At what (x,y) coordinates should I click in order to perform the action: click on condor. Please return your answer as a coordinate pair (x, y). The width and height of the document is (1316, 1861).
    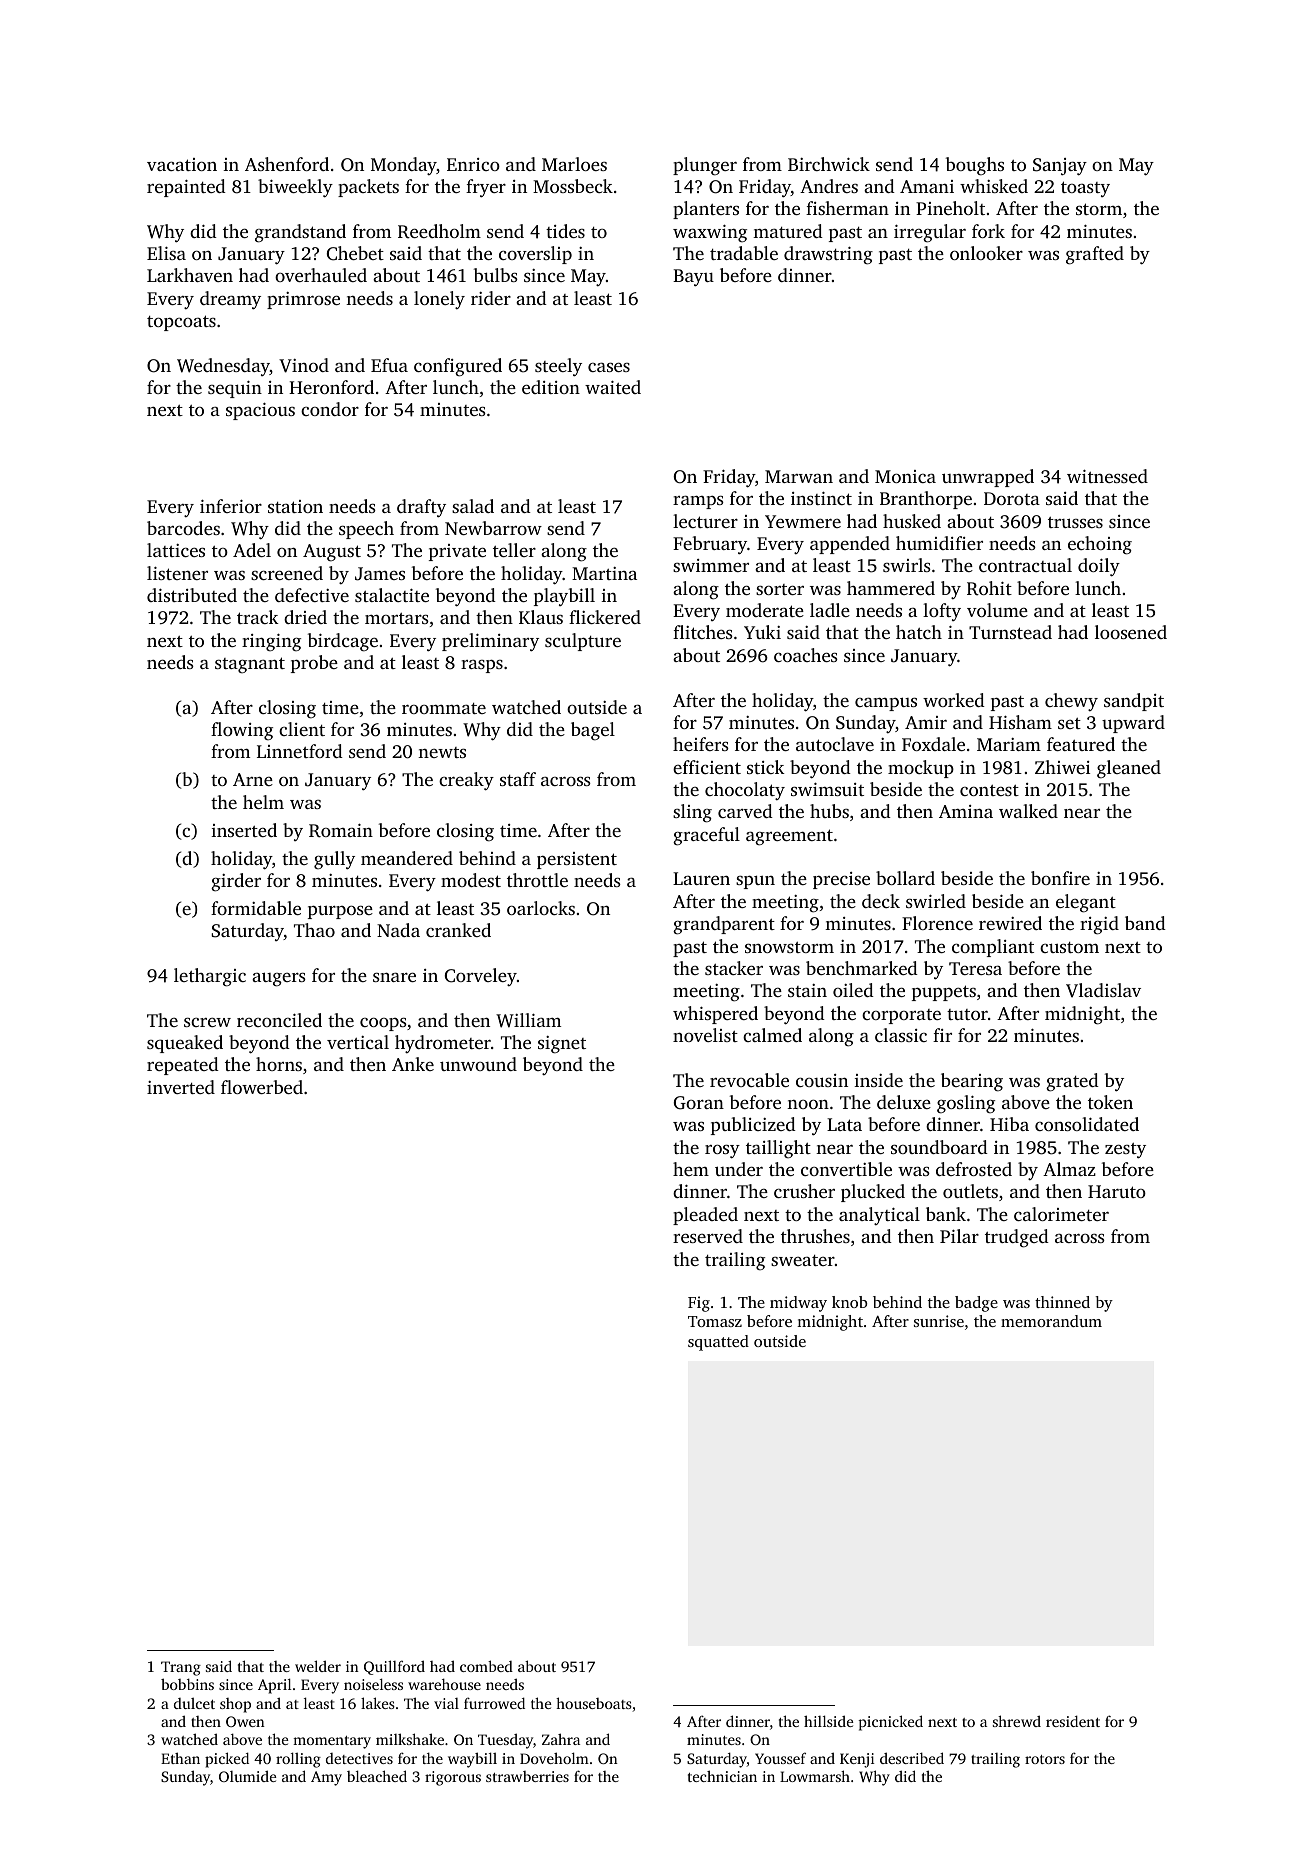
    Looking at the image, I should click on (330, 409).
